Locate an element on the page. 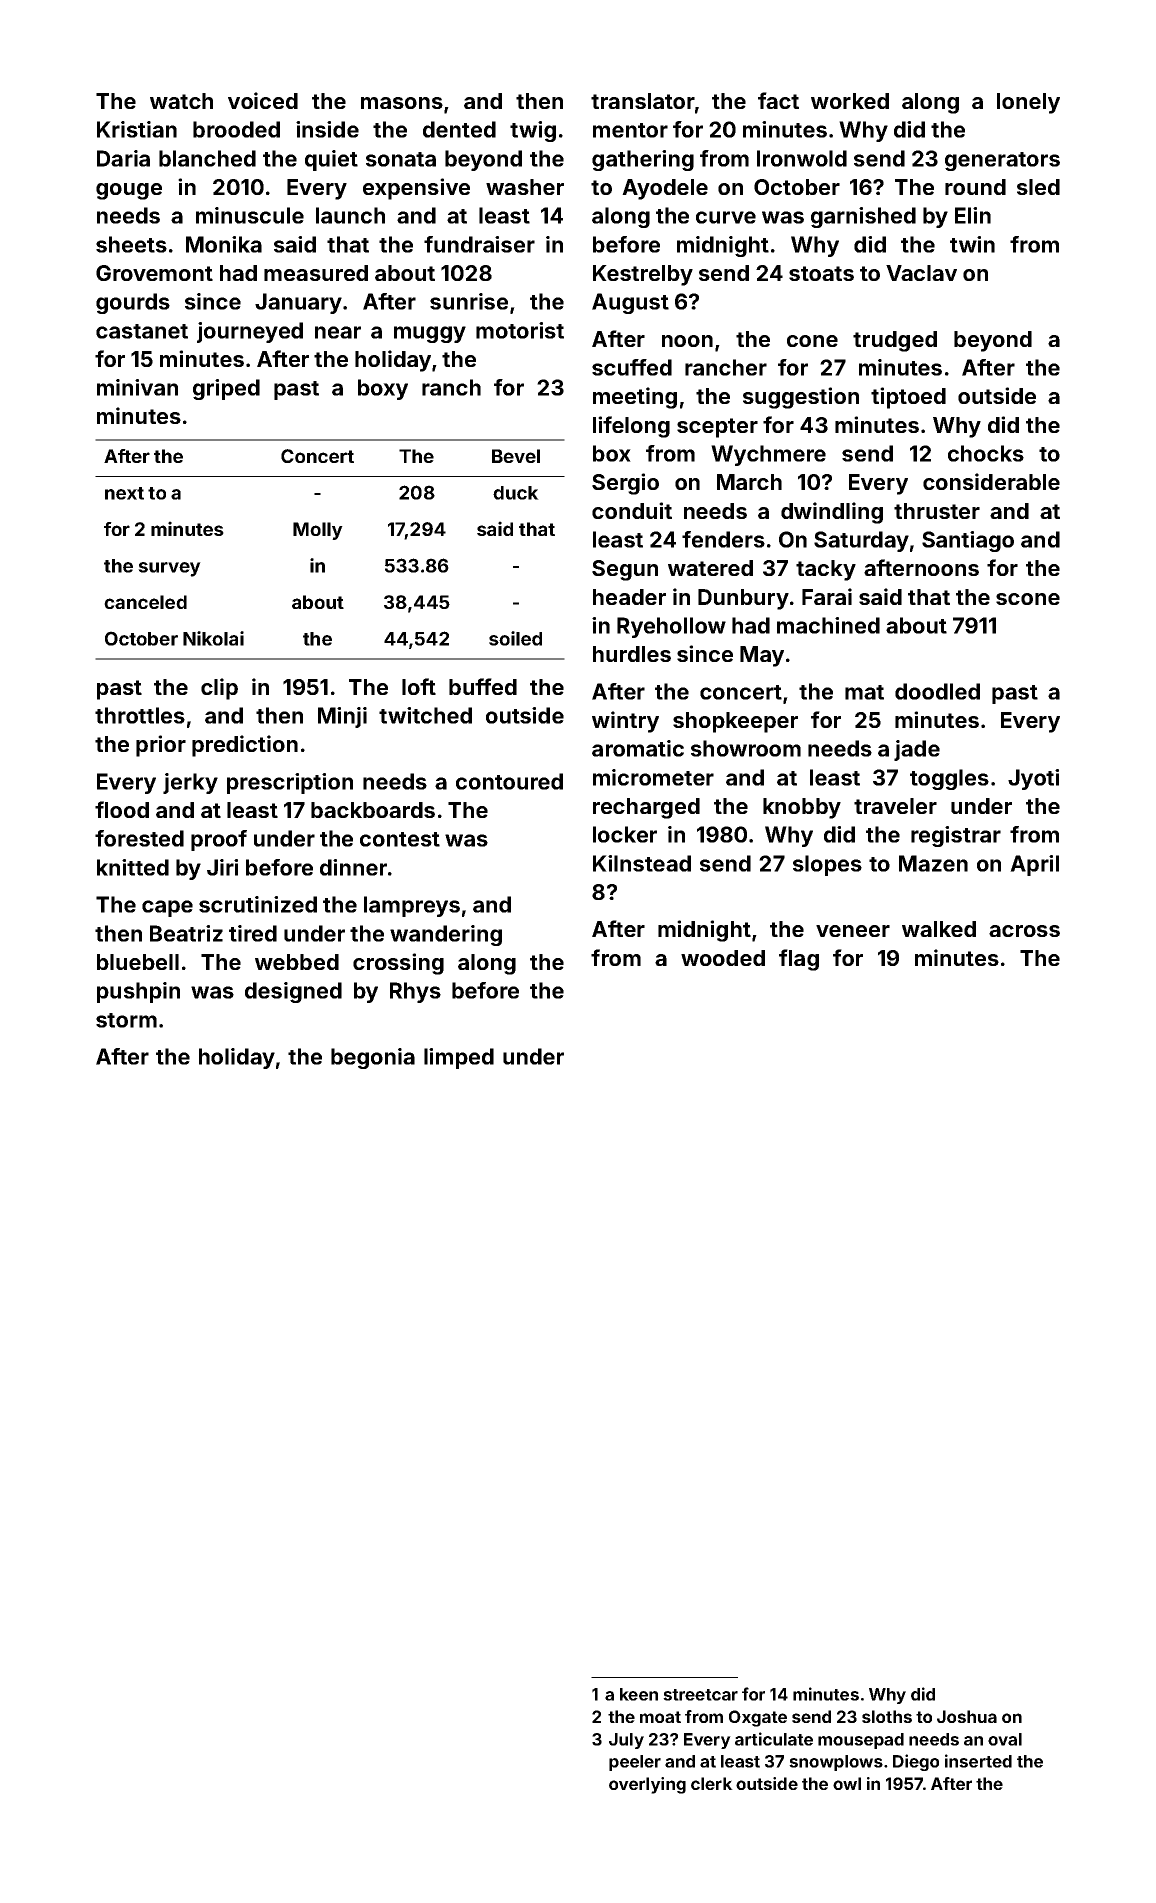  keen is located at coordinates (639, 1694).
